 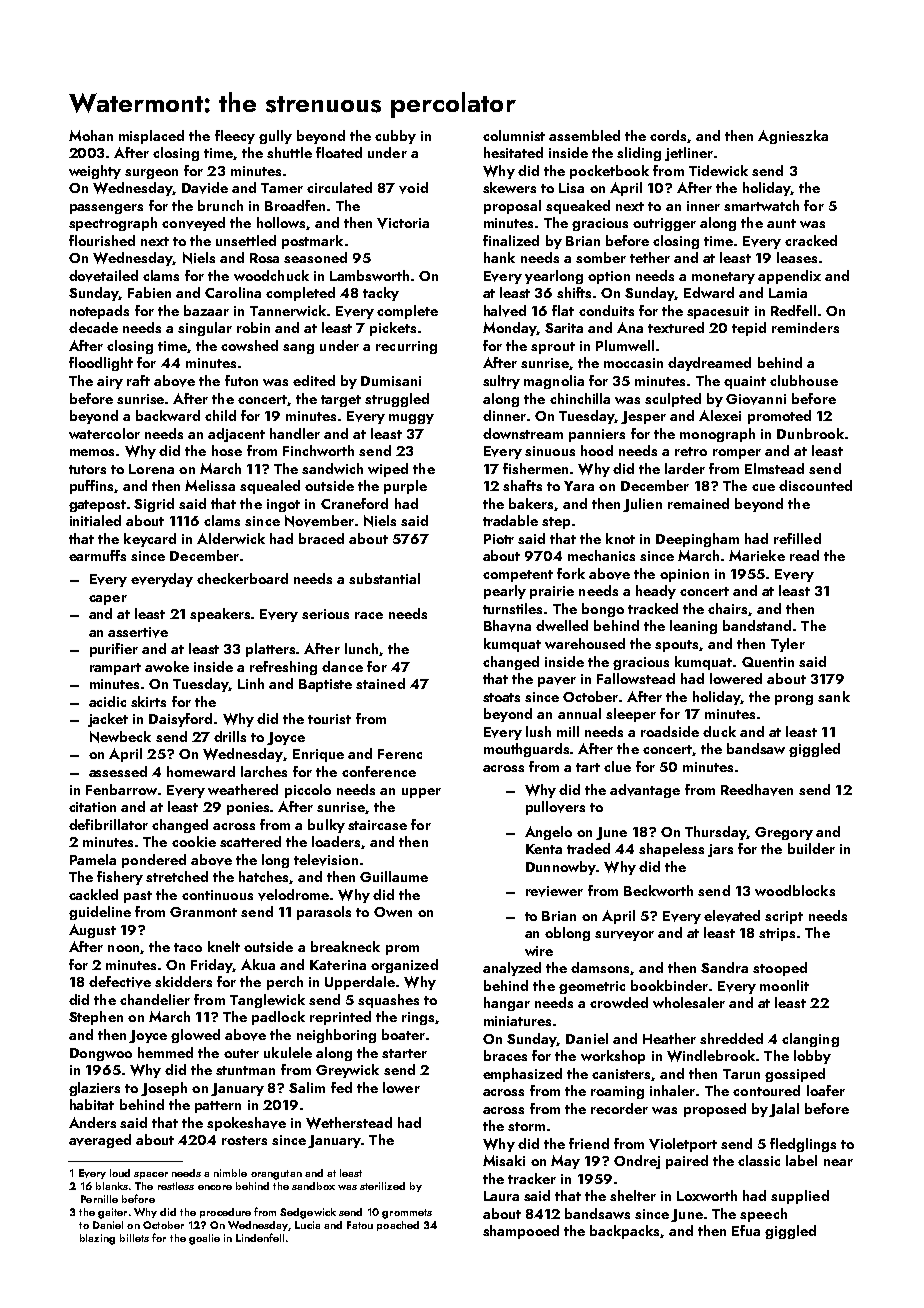 I want to click on rosters, so click(x=244, y=1140).
